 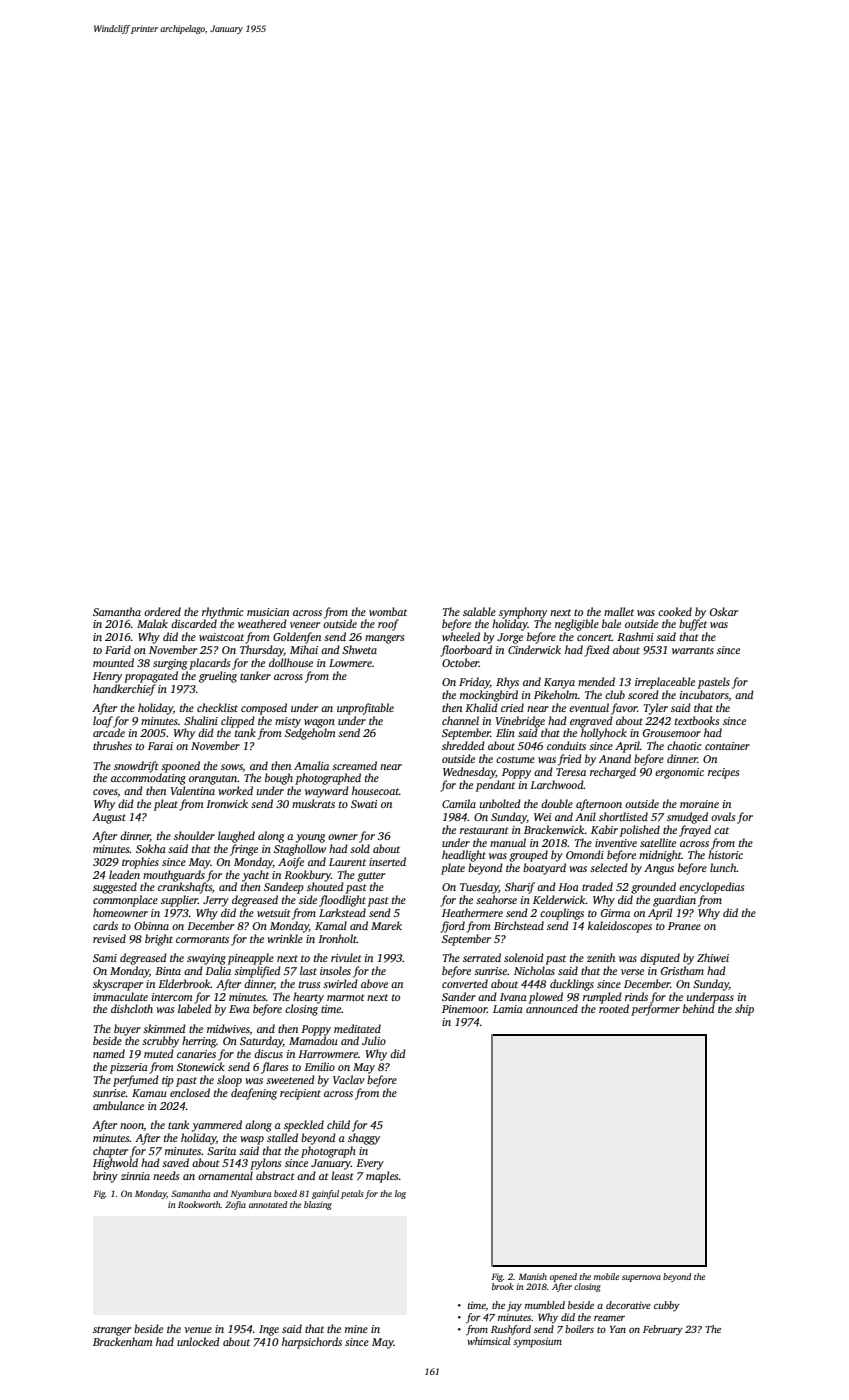 I want to click on mallet, so click(x=619, y=611).
